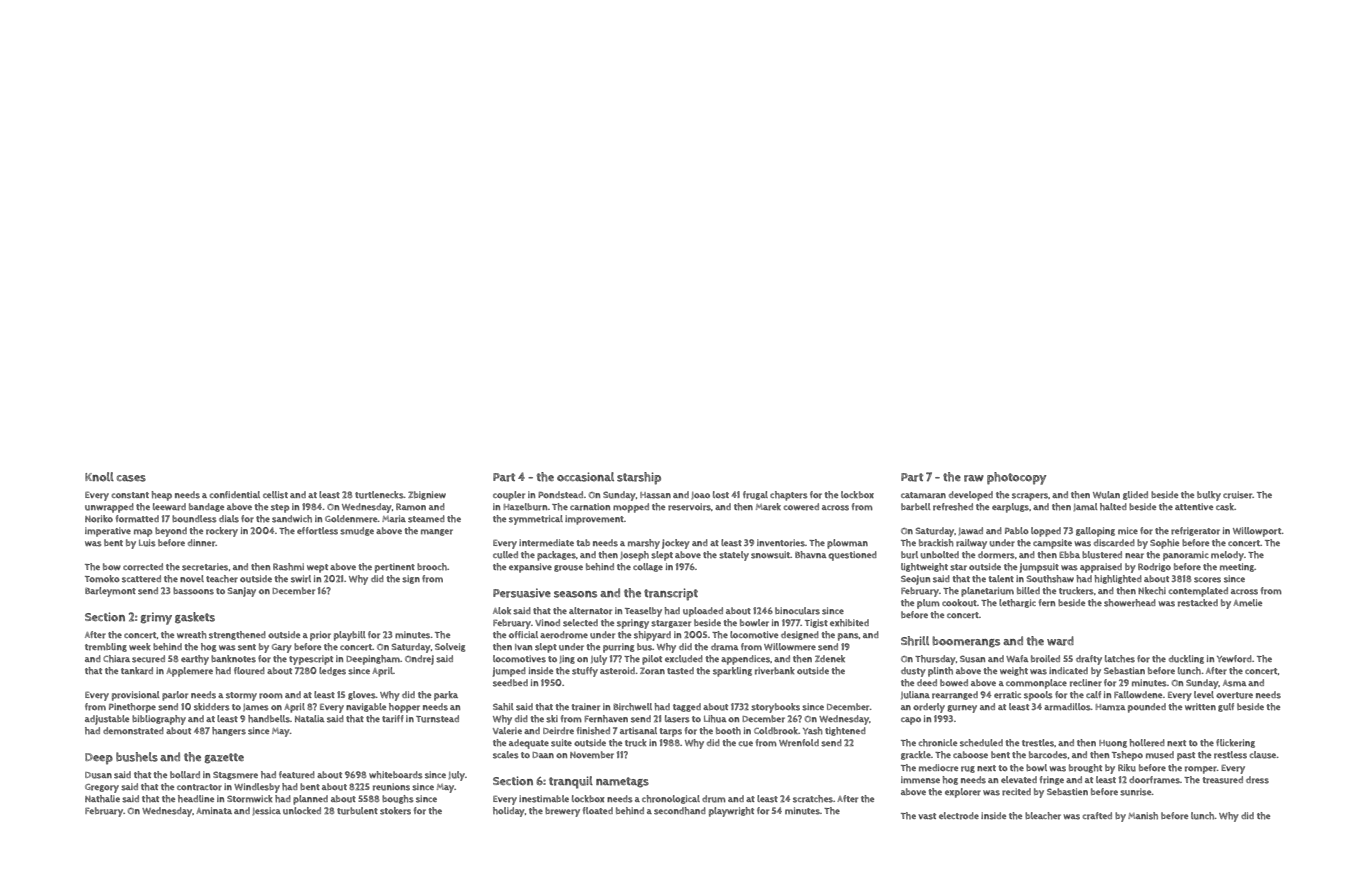  I want to click on catamaran, so click(923, 495).
